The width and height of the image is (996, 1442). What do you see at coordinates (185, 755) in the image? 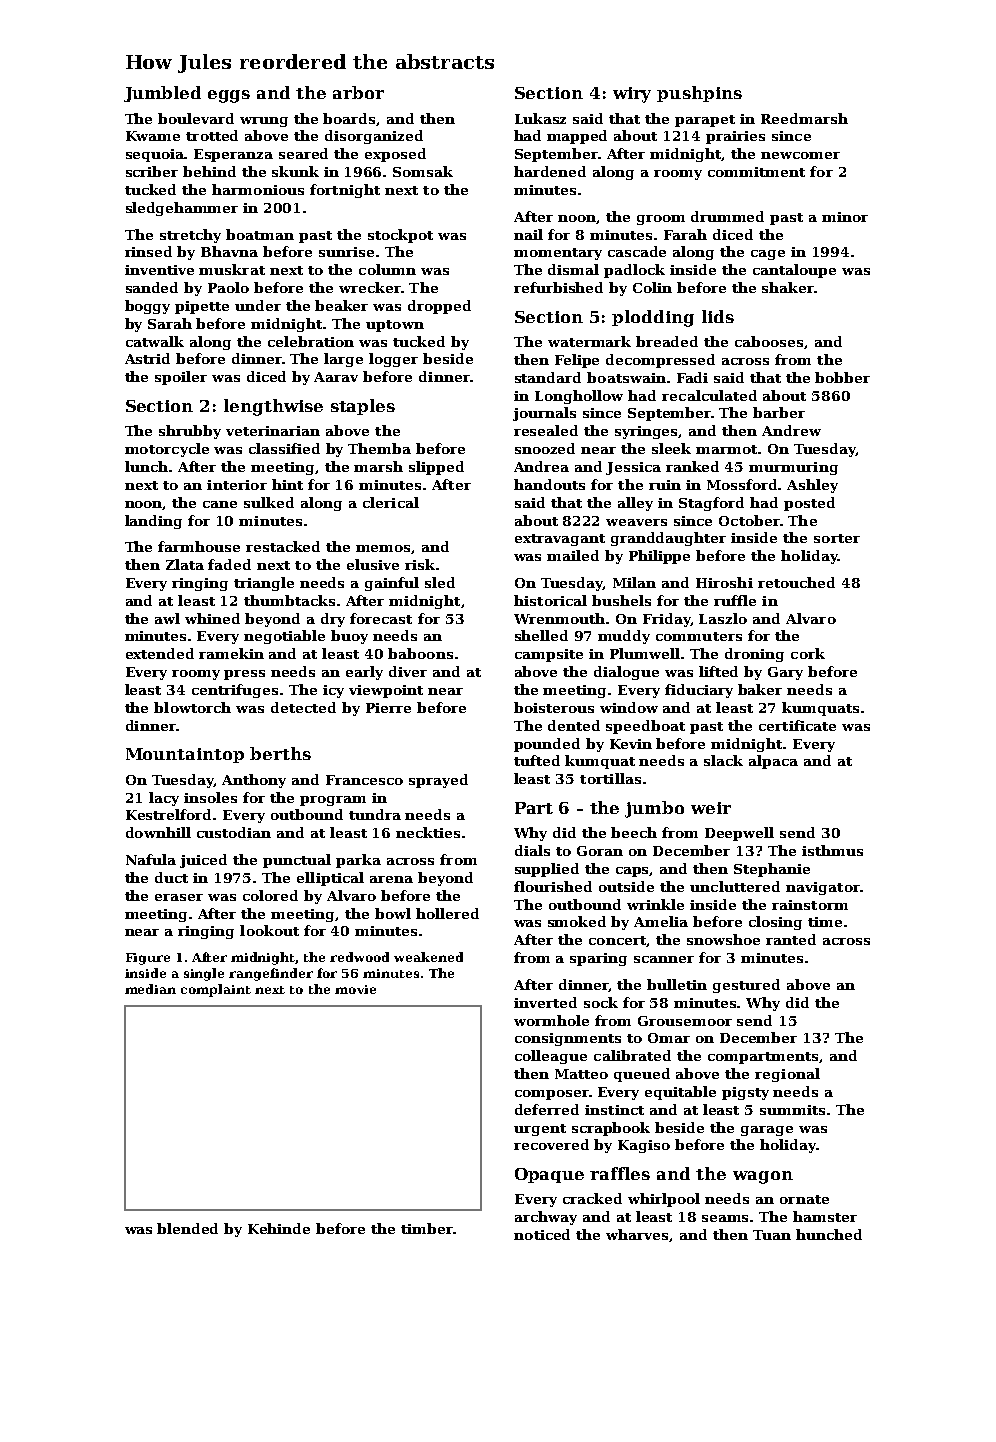
I see `Mountaintop` at bounding box center [185, 755].
